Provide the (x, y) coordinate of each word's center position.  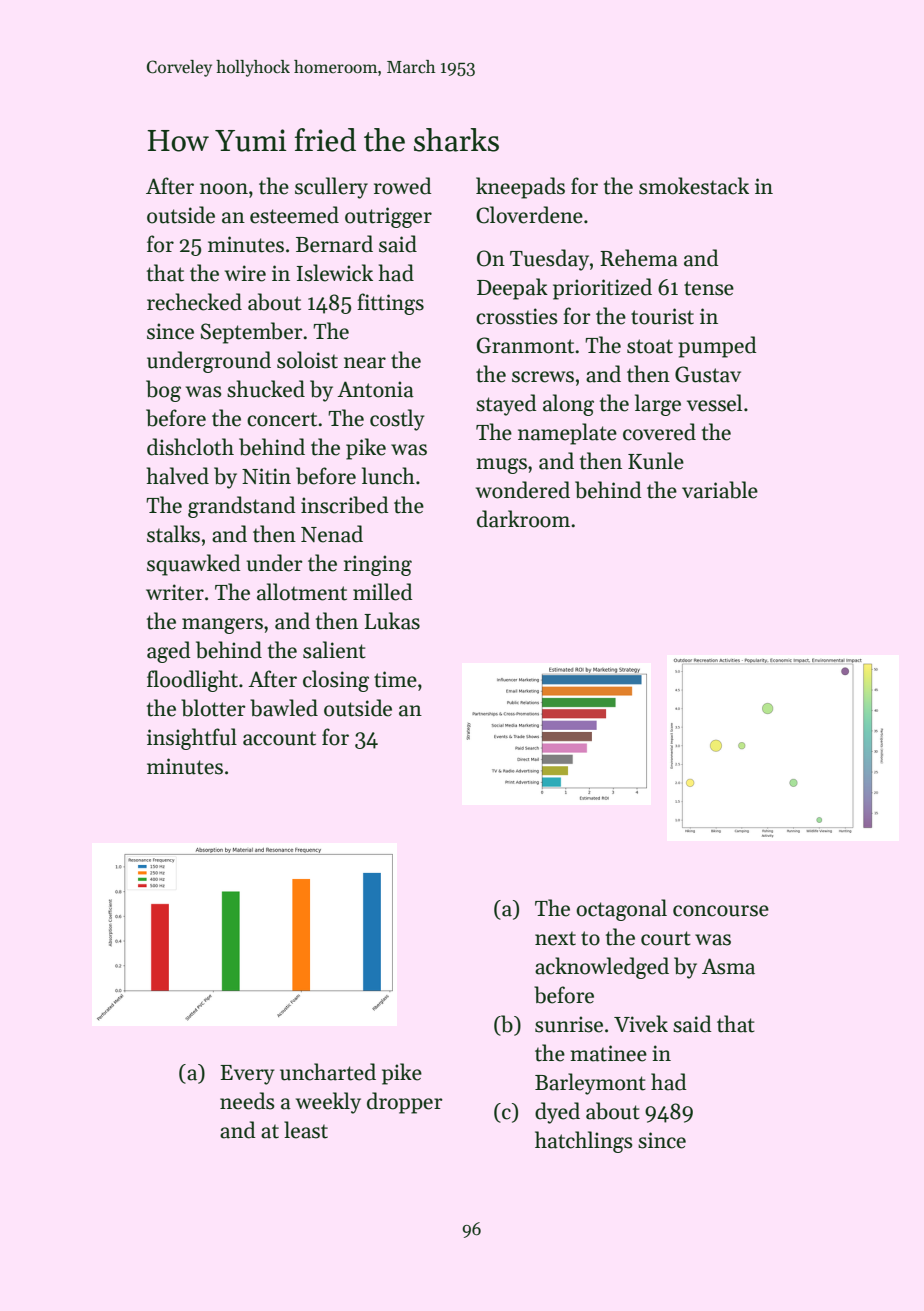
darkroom (523, 519)
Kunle (656, 461)
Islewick (335, 273)
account (279, 738)
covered (659, 432)
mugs (501, 466)
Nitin (266, 476)
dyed (557, 1113)
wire (245, 273)
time (395, 679)
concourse (721, 911)
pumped (717, 347)
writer (175, 592)
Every (247, 1075)
